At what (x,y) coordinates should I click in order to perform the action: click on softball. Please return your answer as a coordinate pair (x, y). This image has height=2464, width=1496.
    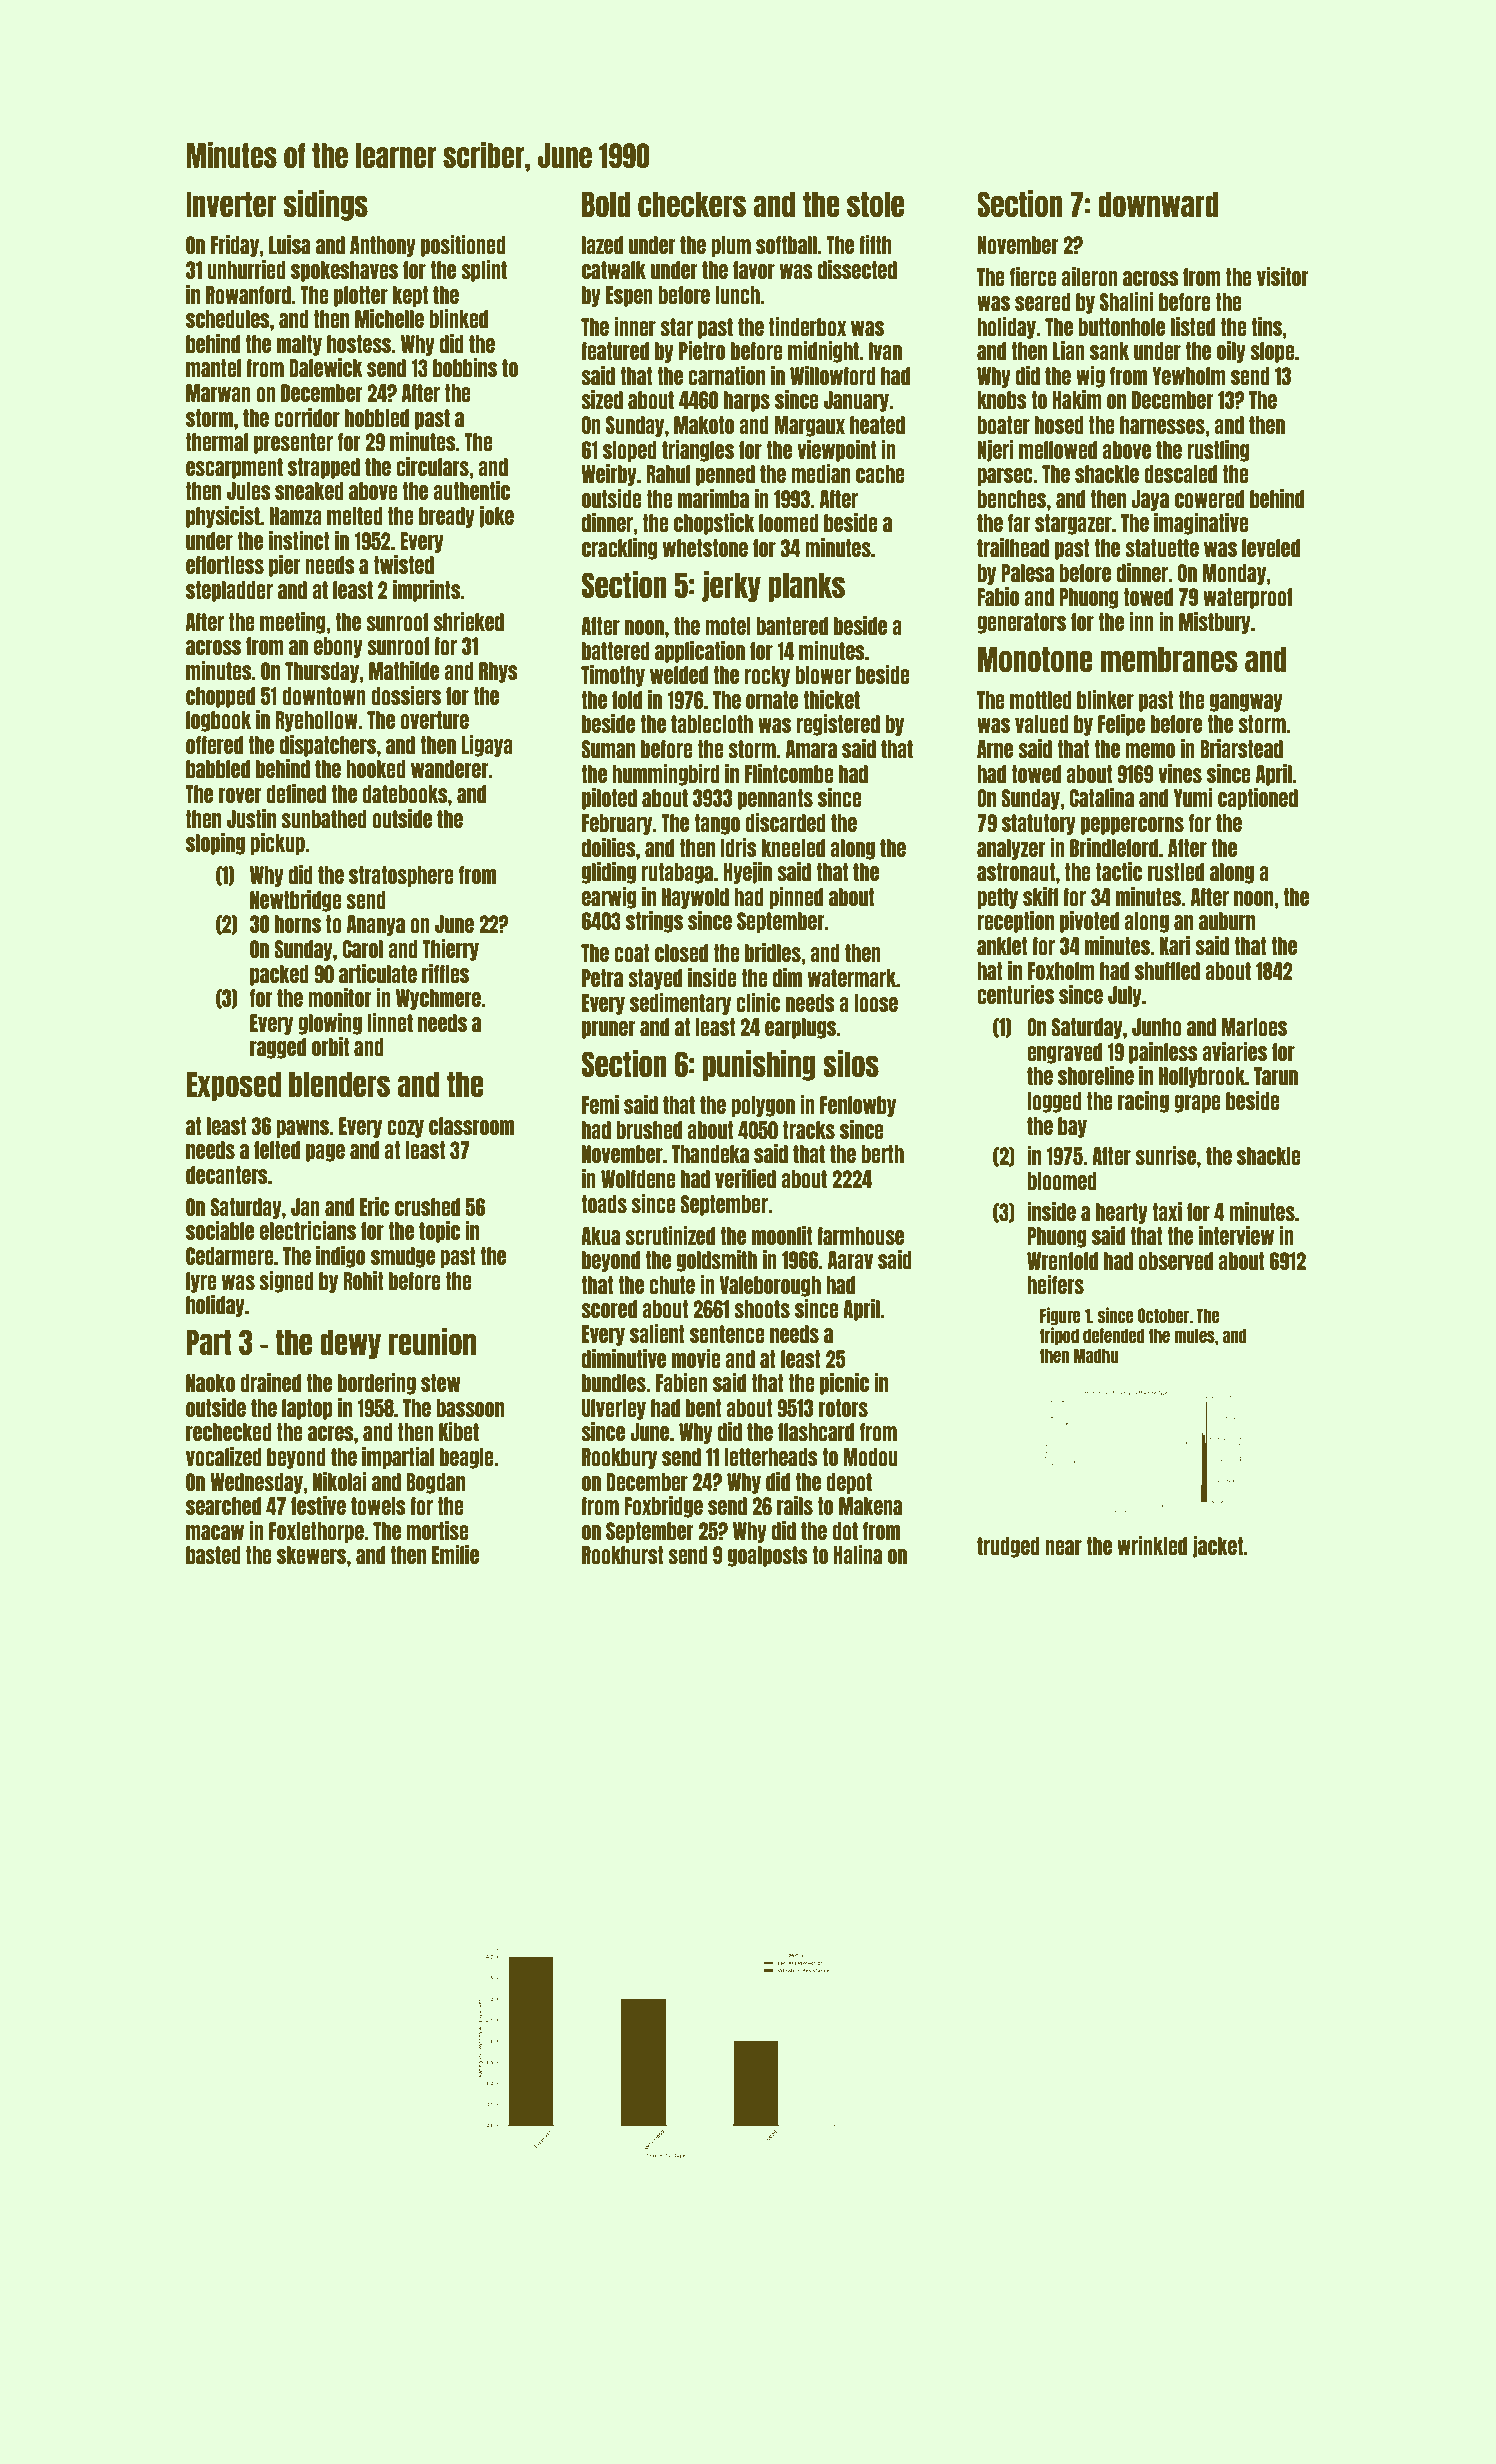
    Looking at the image, I should click on (786, 245).
